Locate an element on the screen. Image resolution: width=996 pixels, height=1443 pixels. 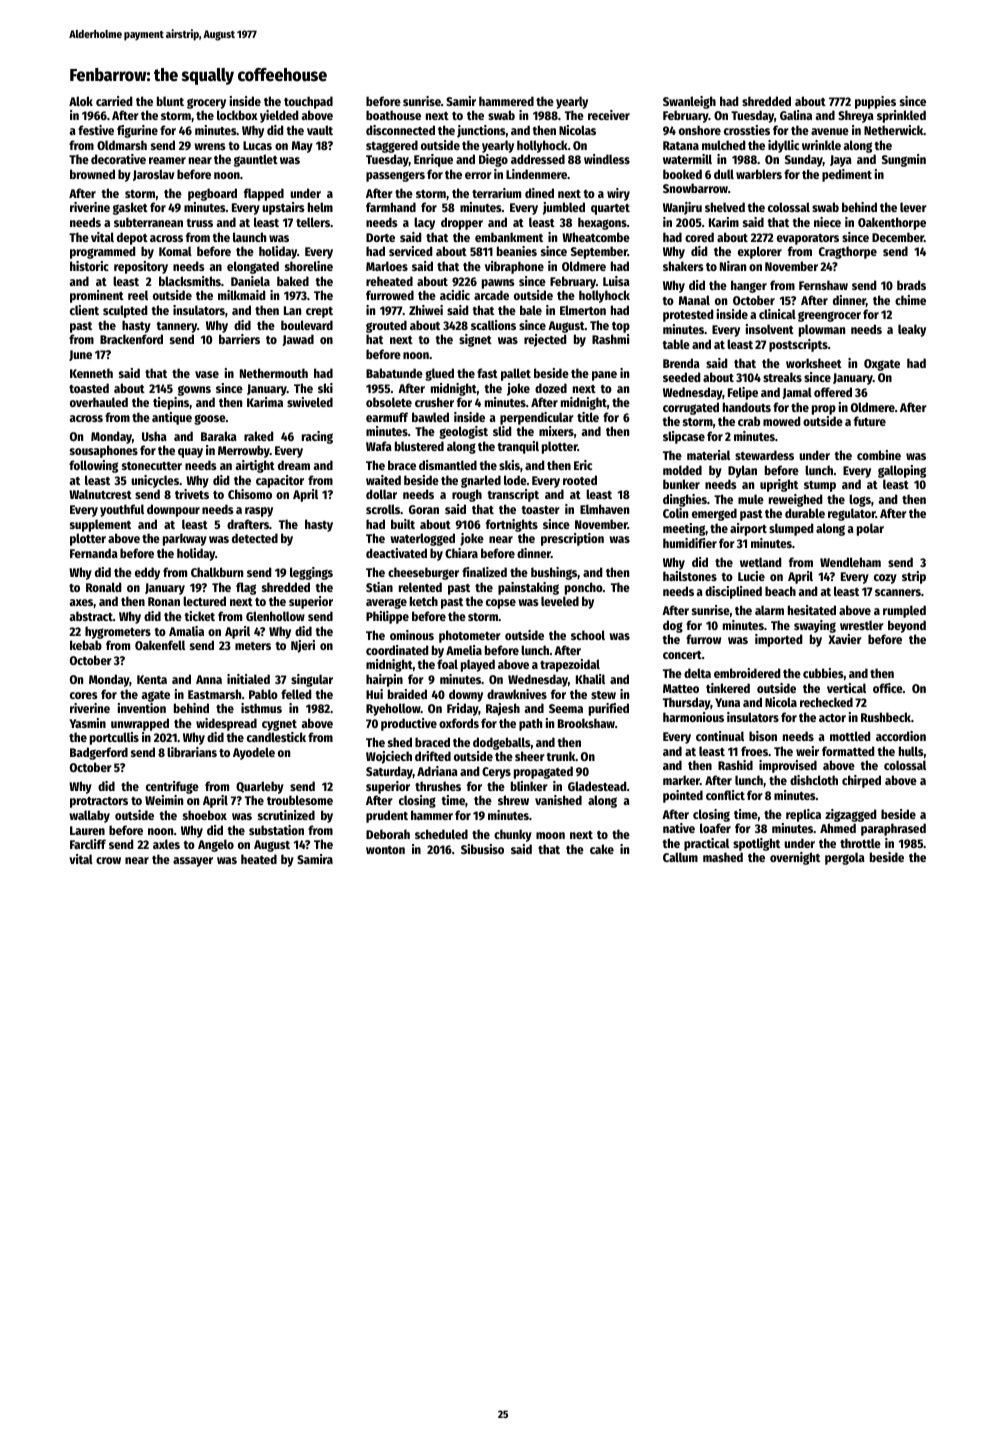
disconnected is located at coordinates (400, 130).
